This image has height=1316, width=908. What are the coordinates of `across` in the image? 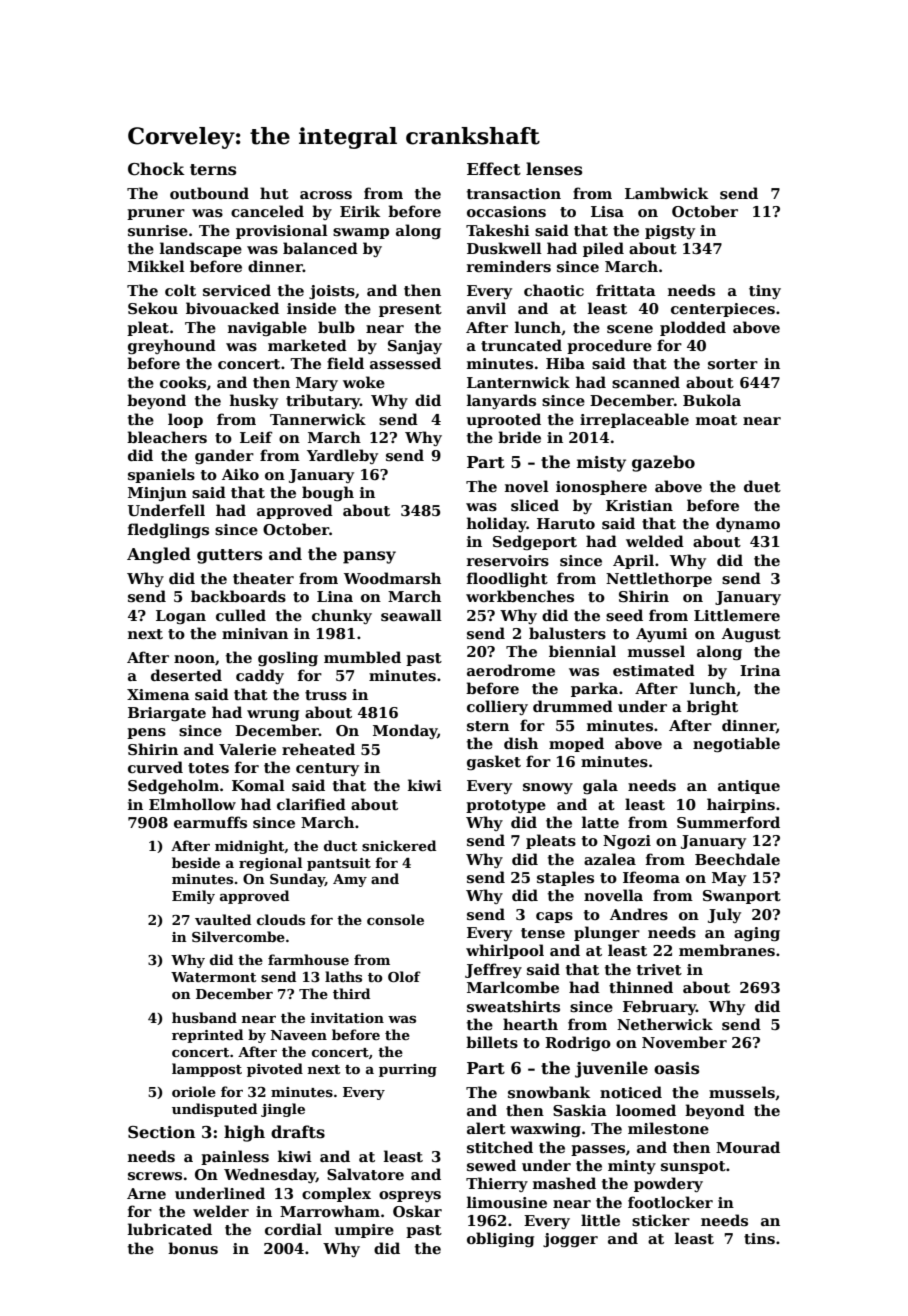 It's located at (326, 195).
